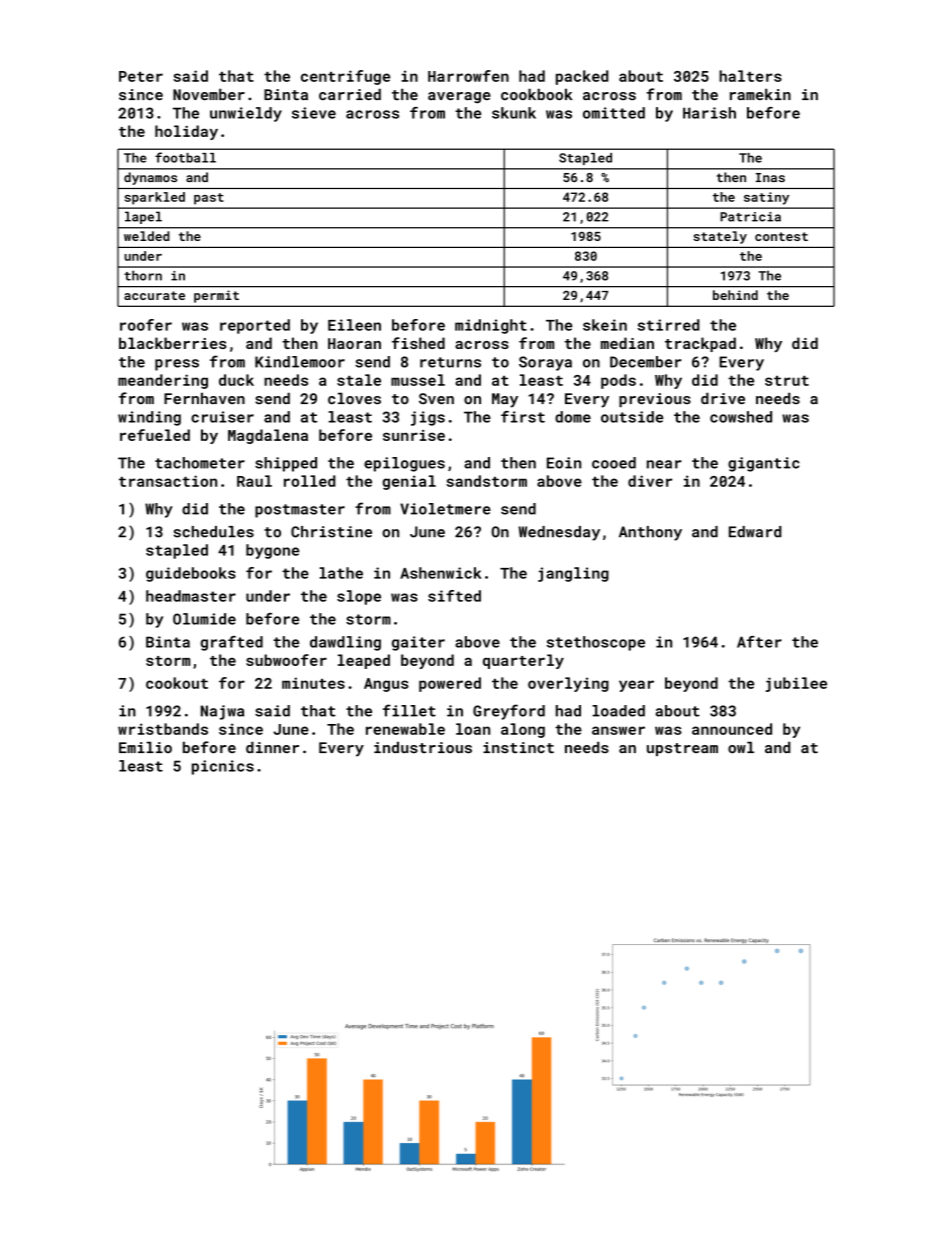 The image size is (952, 1233). Describe the element at coordinates (204, 619) in the screenshot. I see `Olumide` at that location.
